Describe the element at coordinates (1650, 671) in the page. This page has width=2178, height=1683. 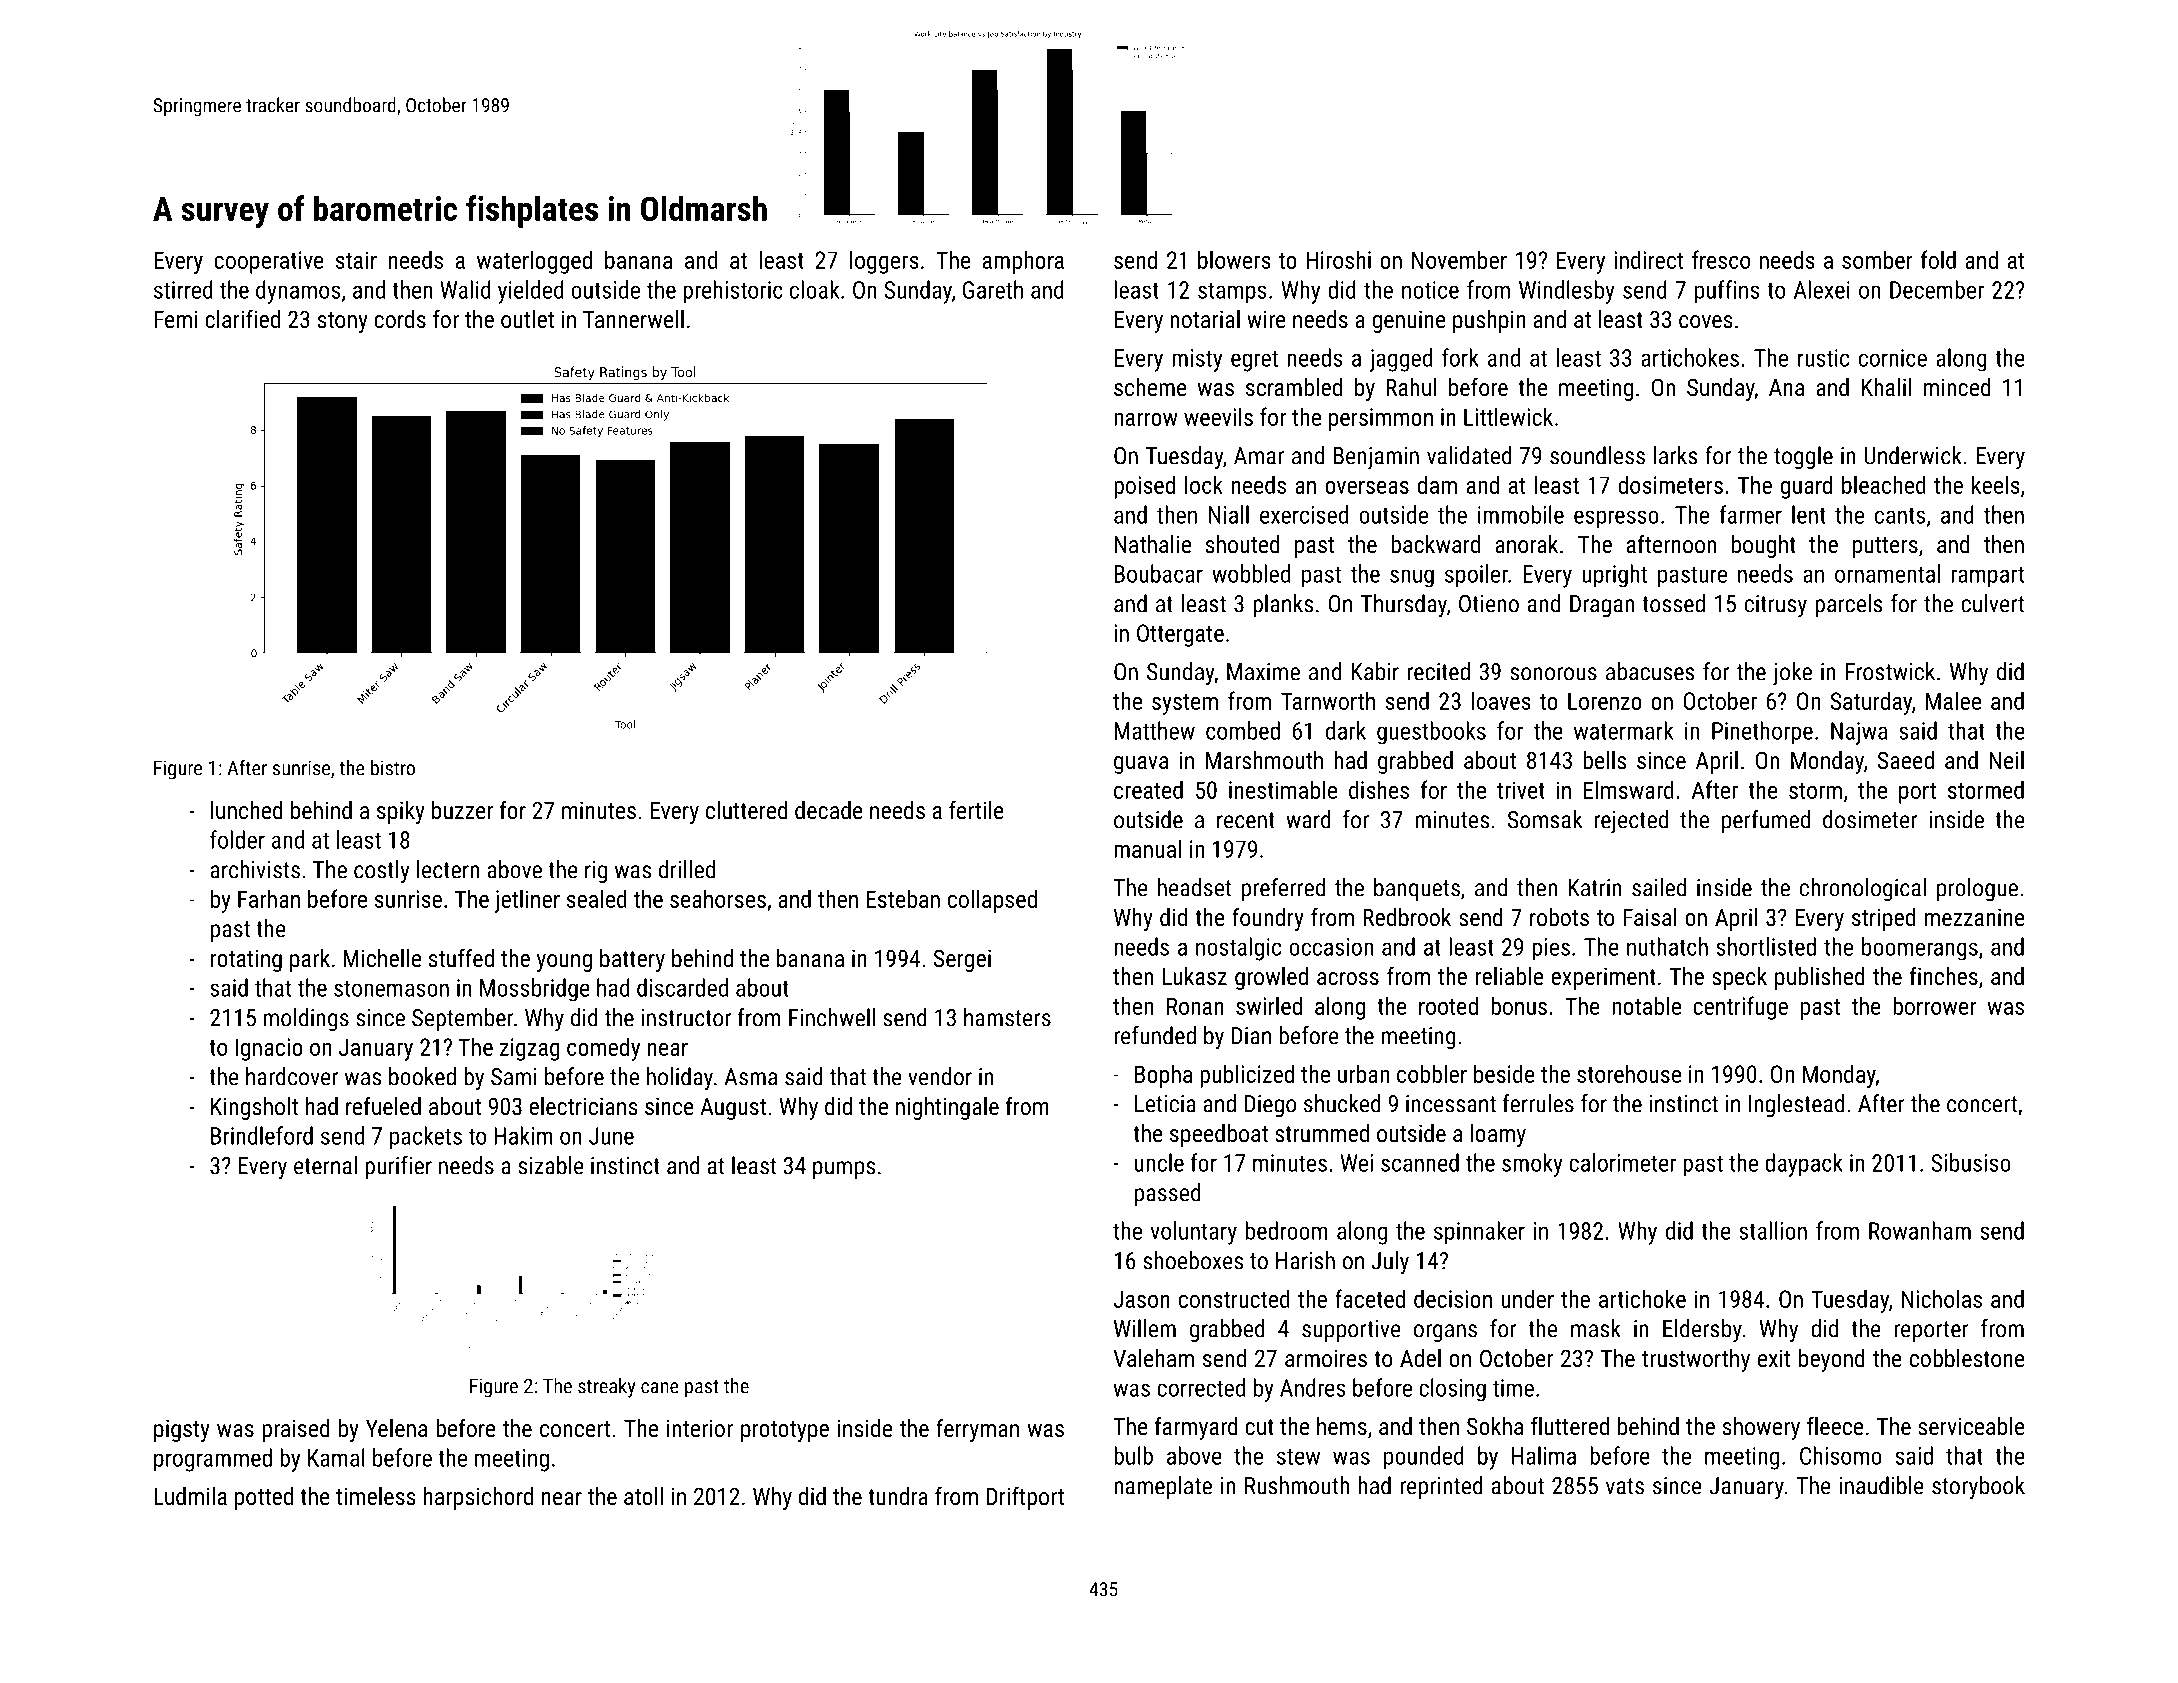
I see `abacuses` at that location.
